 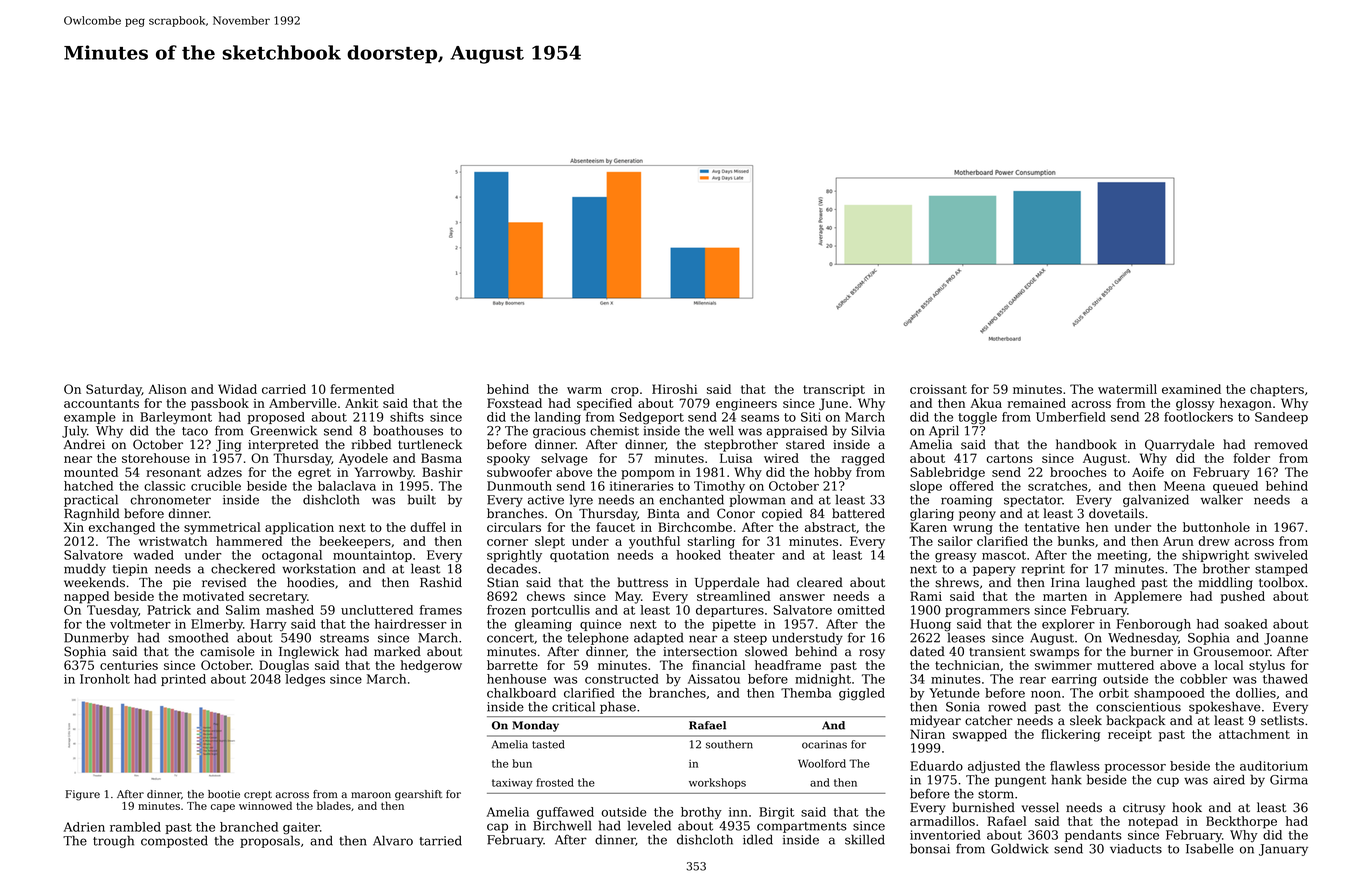 I want to click on composted, so click(x=174, y=841).
